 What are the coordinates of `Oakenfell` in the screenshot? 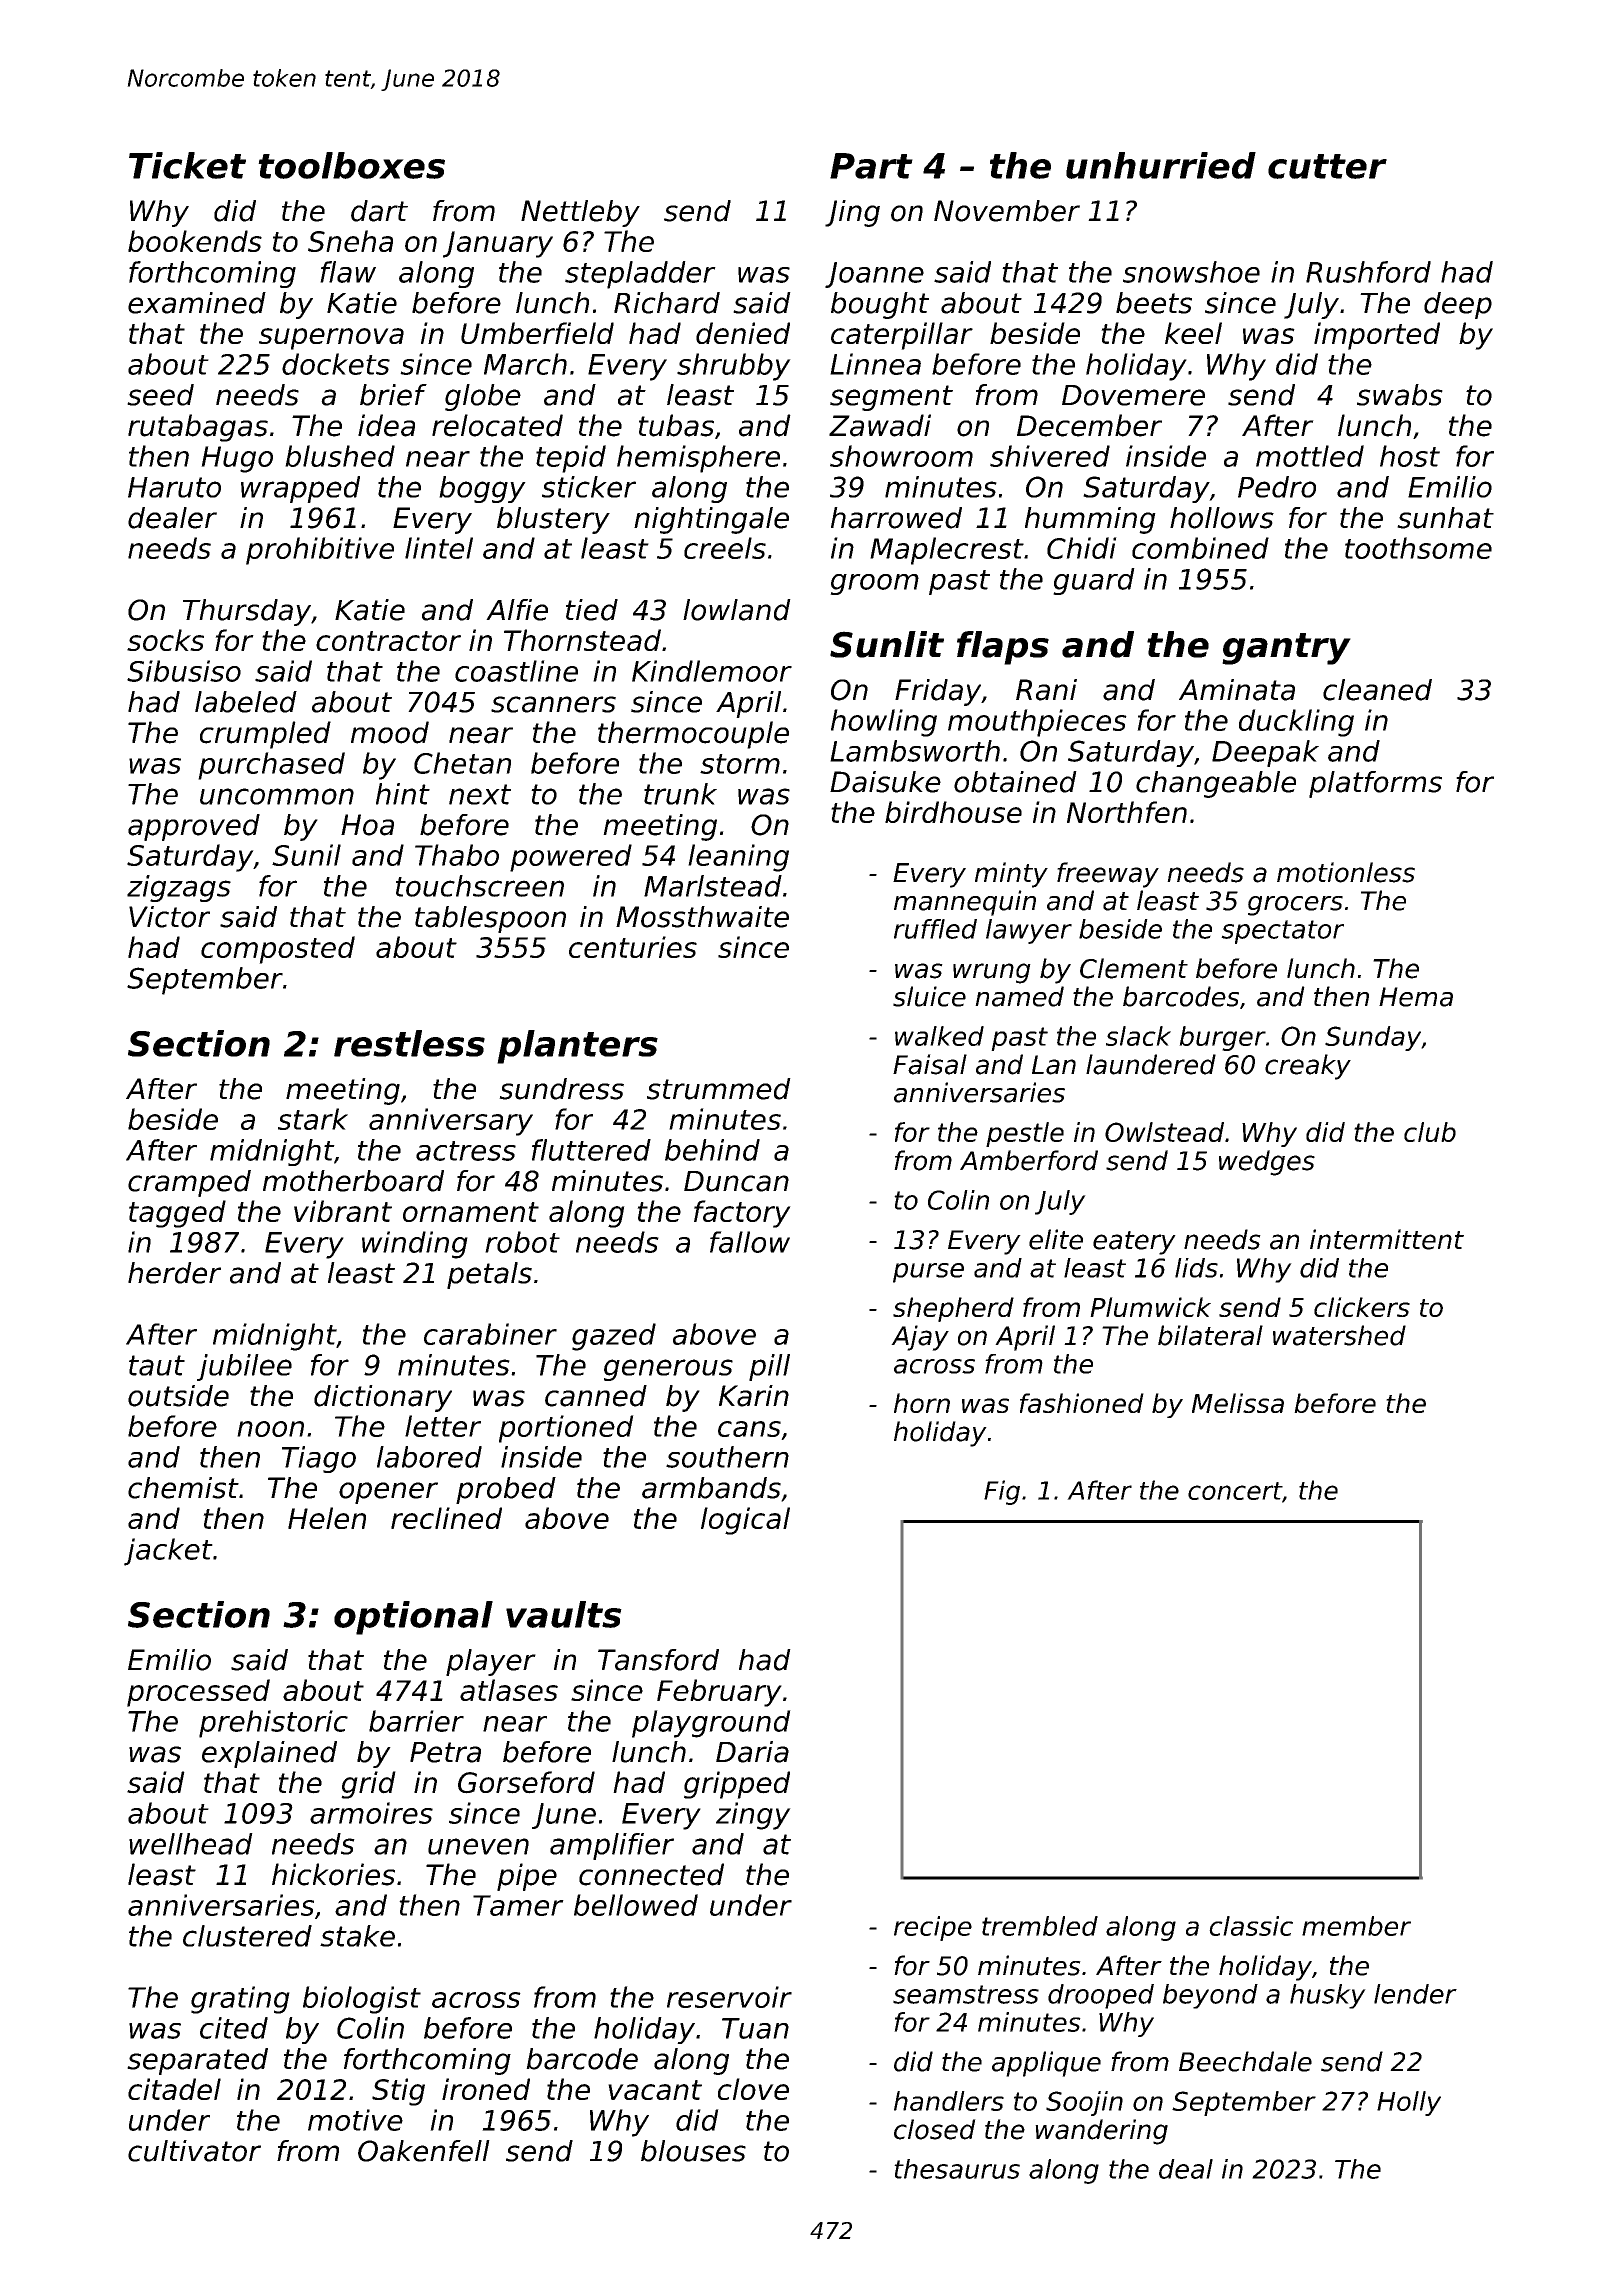 It's located at (424, 2151).
